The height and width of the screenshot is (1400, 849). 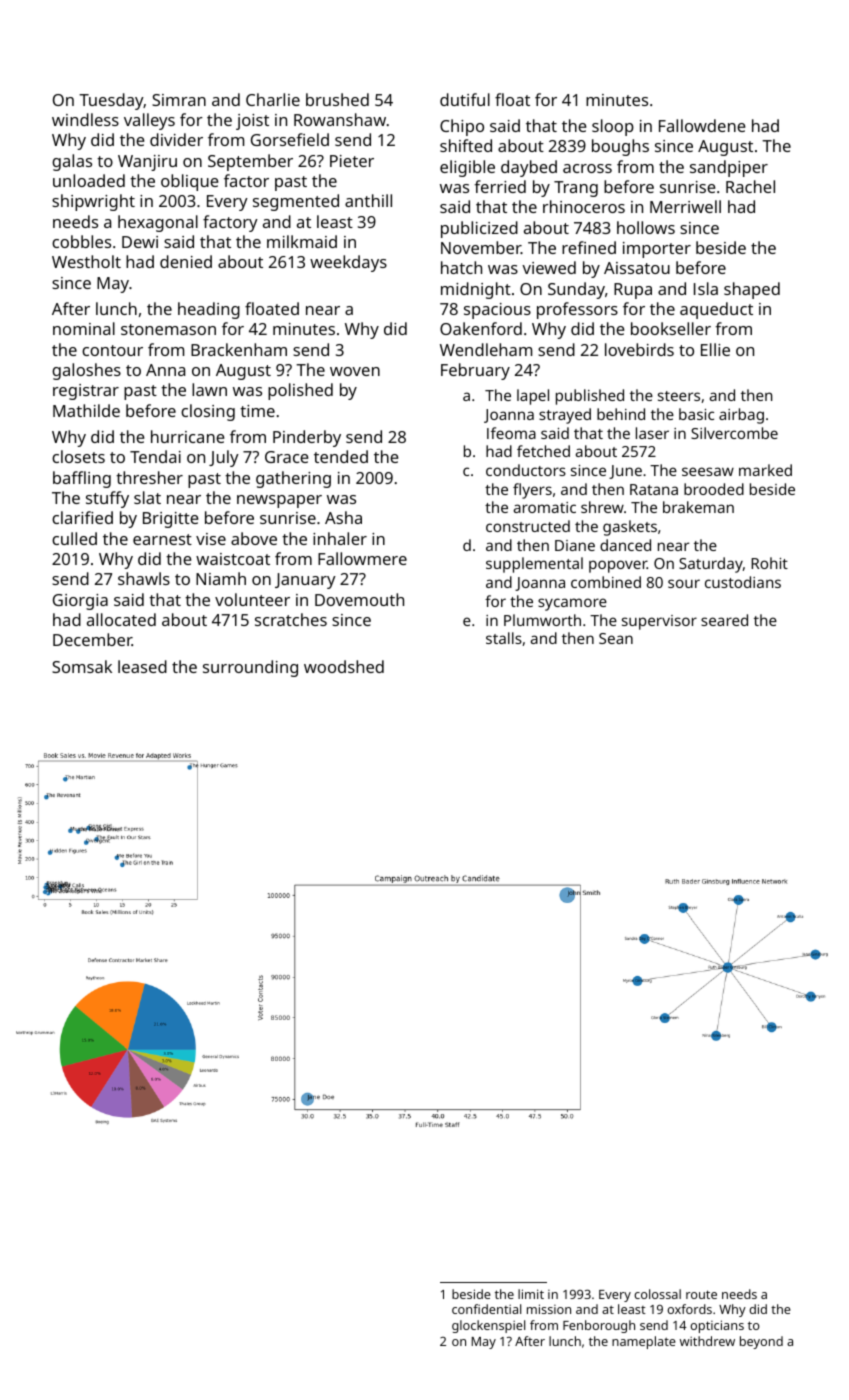 I want to click on shaped, so click(x=752, y=290).
